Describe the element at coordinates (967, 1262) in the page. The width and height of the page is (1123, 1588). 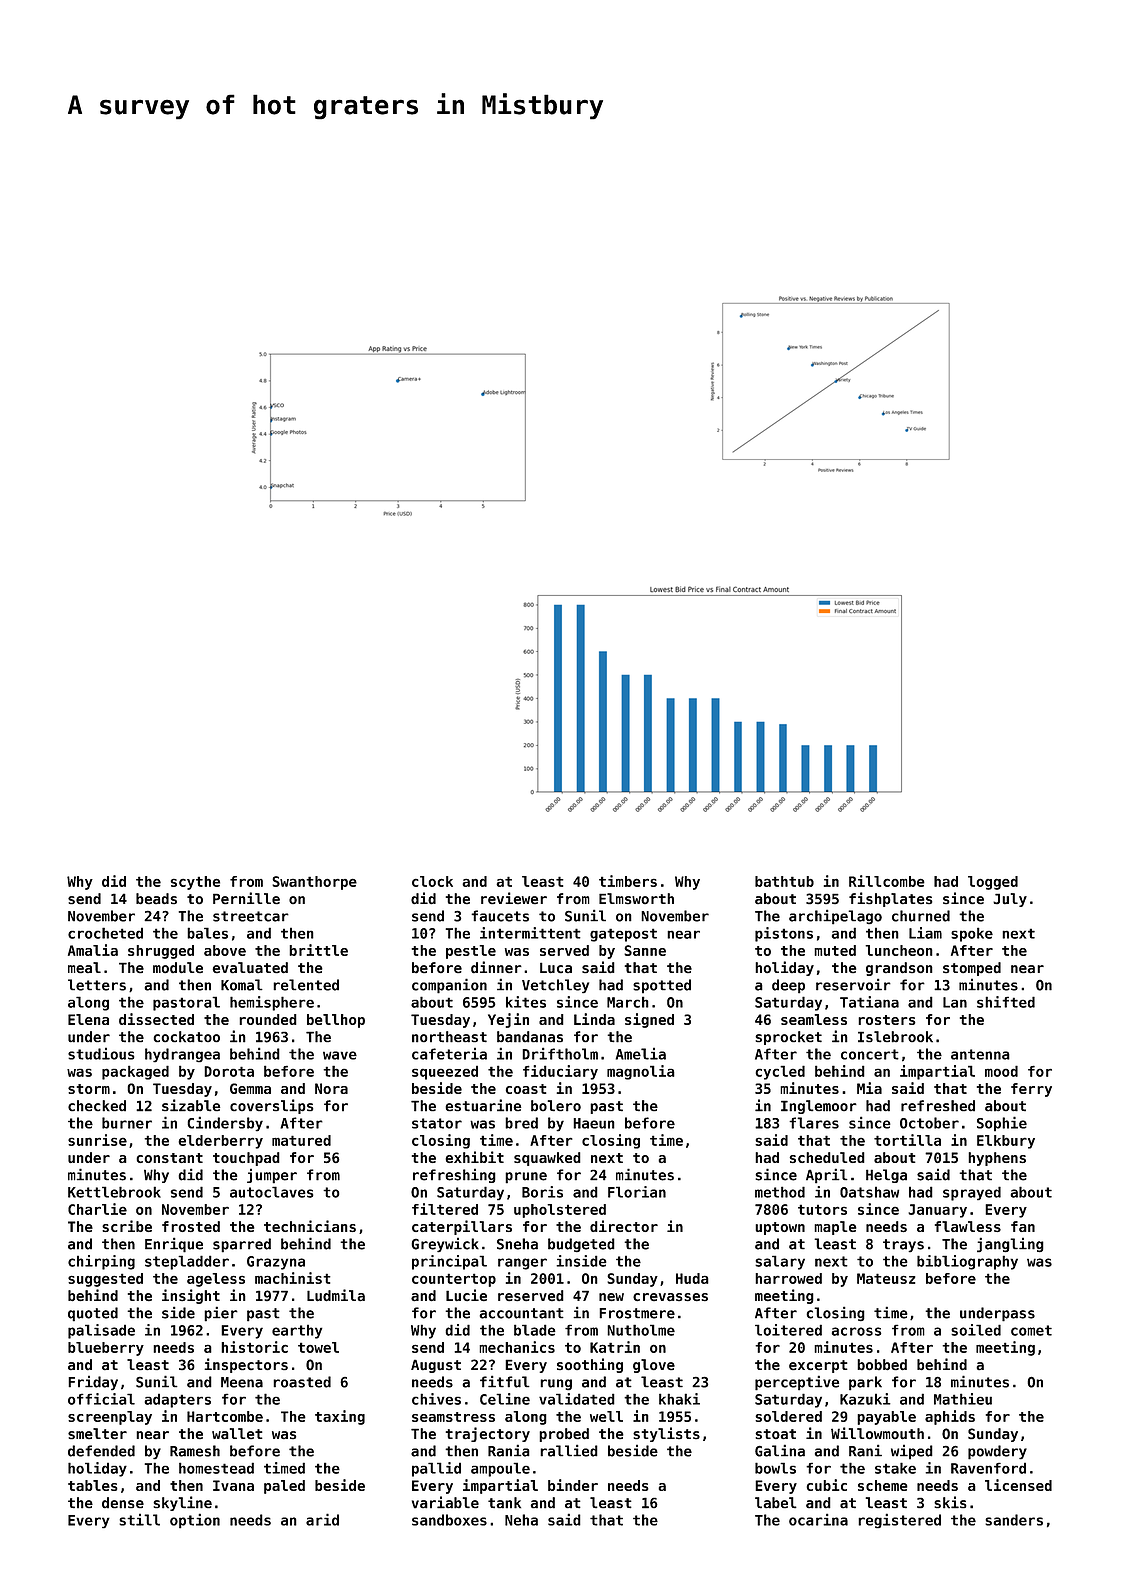
I see `bibliography` at that location.
